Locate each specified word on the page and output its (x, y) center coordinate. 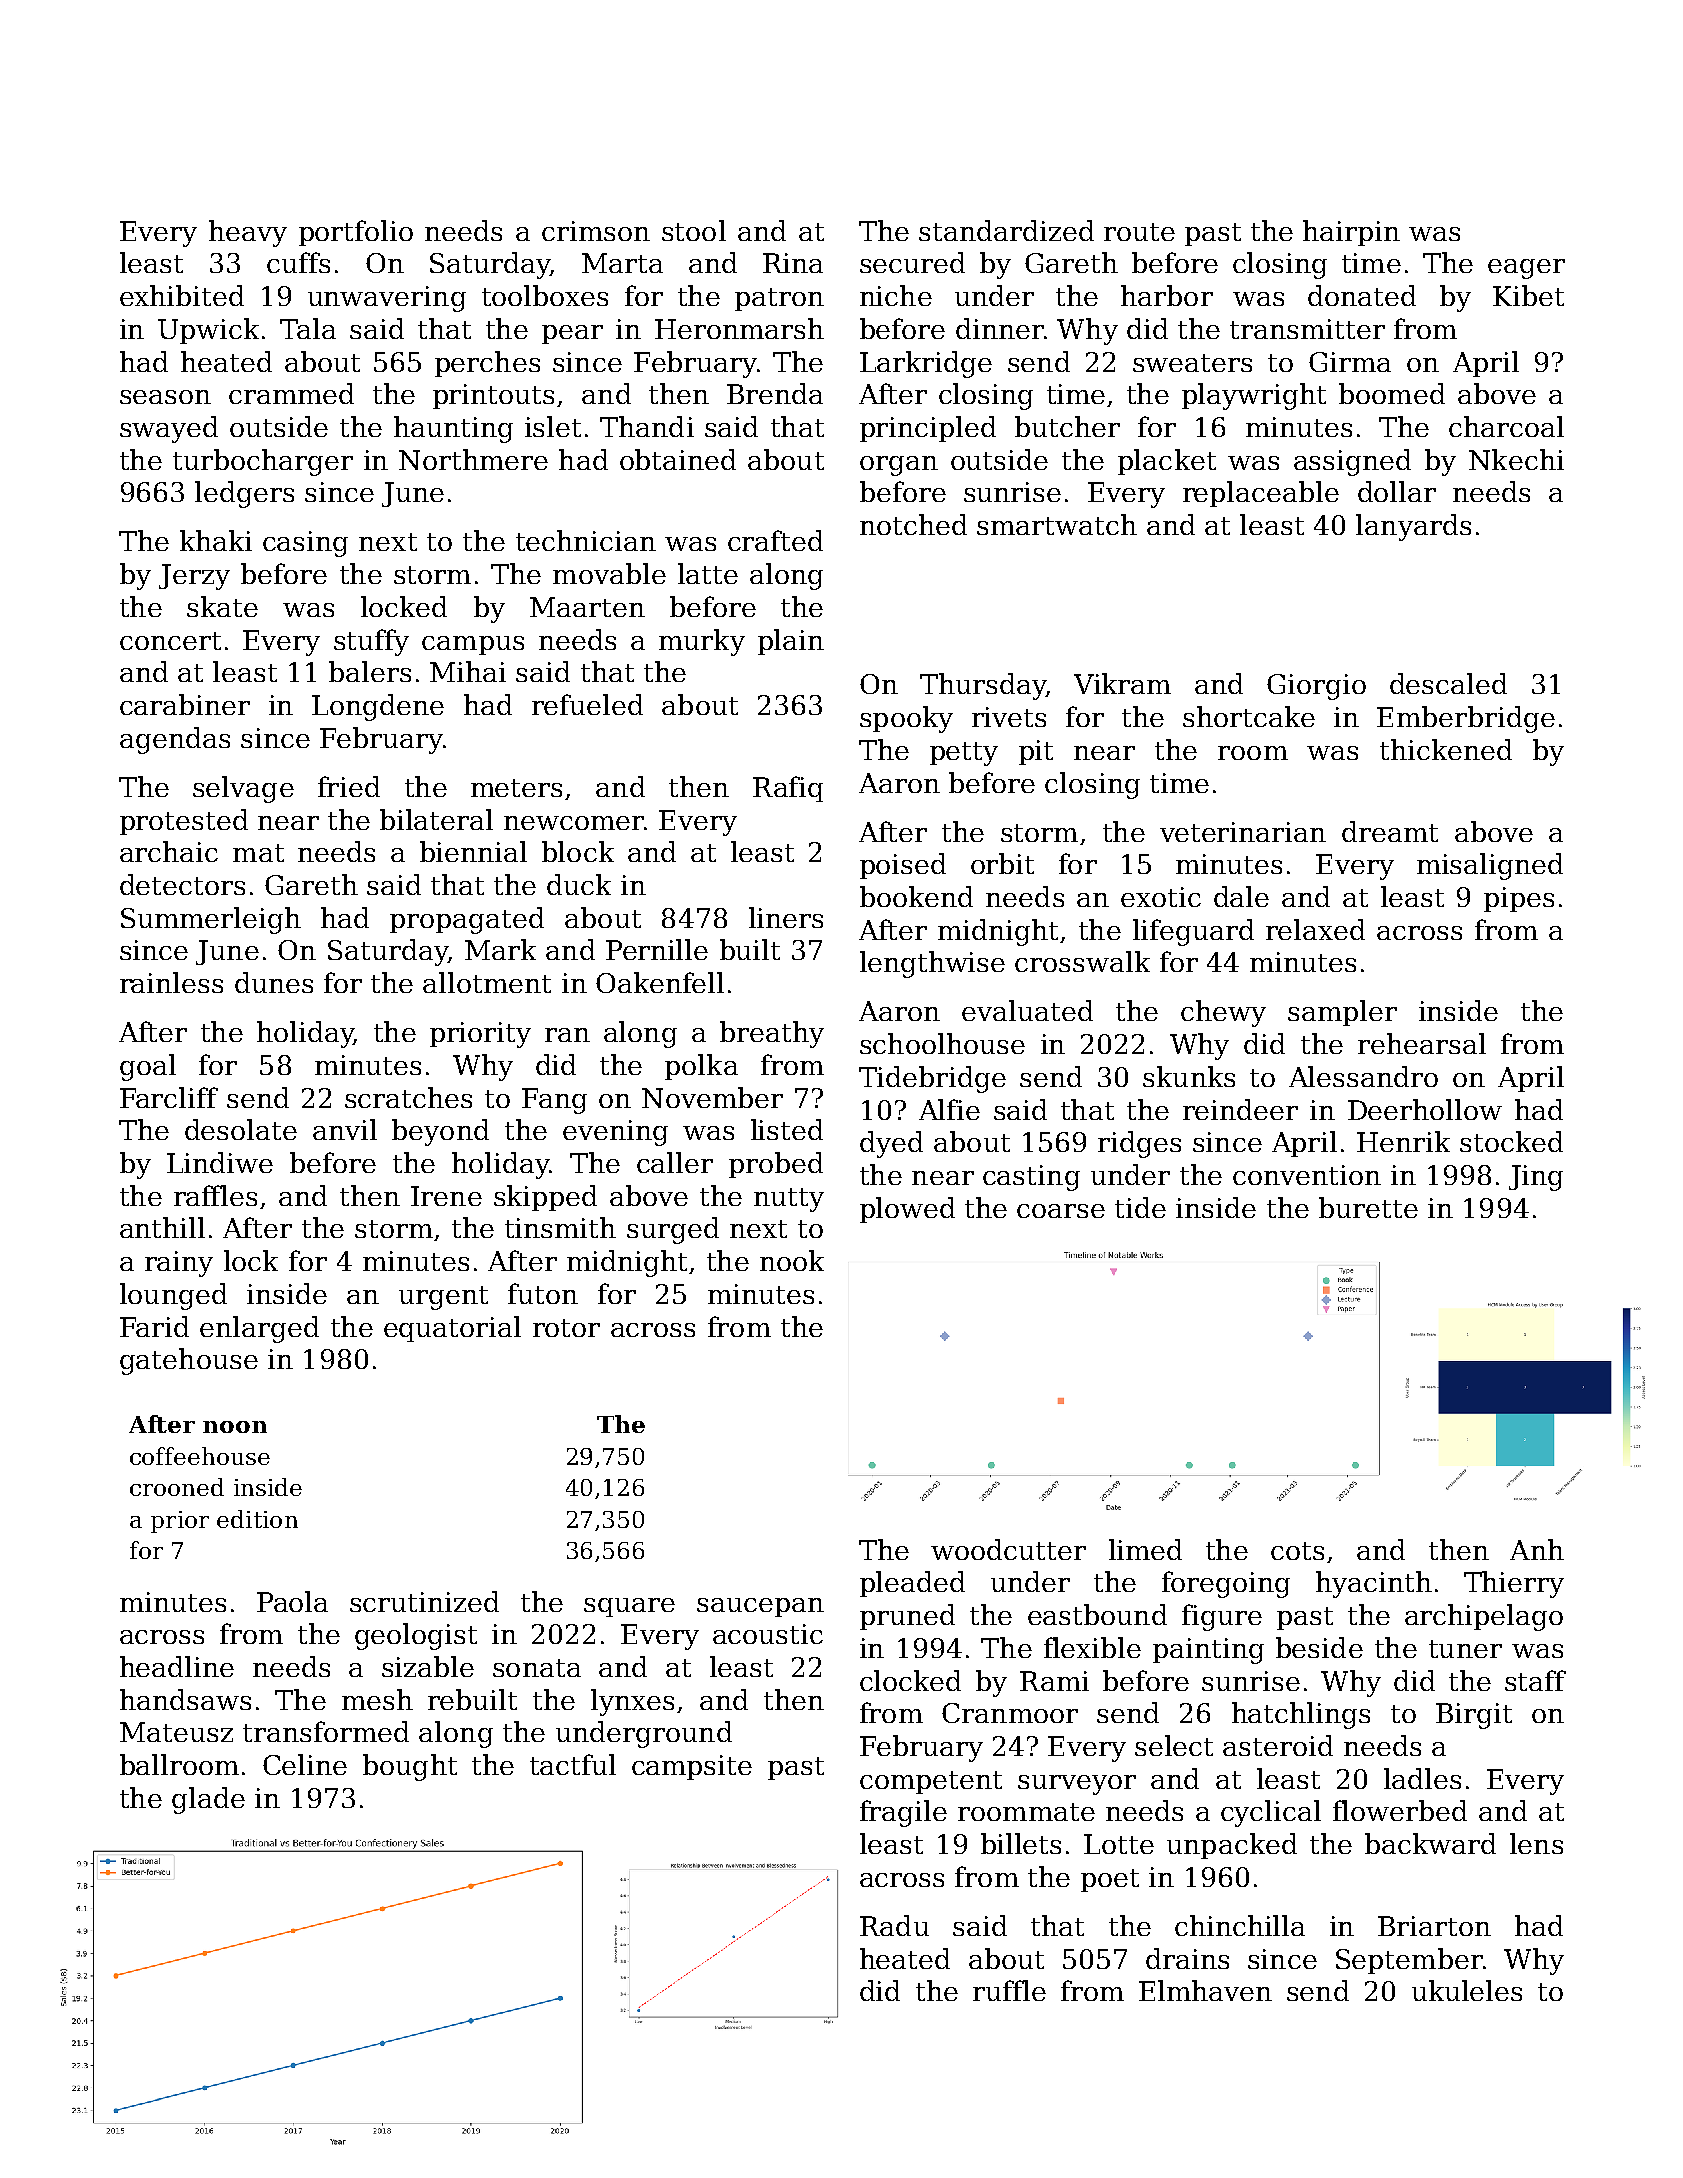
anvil (345, 1129)
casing (305, 544)
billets (1021, 1843)
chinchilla (1240, 1925)
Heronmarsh (739, 328)
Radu (894, 1925)
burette (1368, 1207)
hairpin (1351, 233)
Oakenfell (660, 982)
